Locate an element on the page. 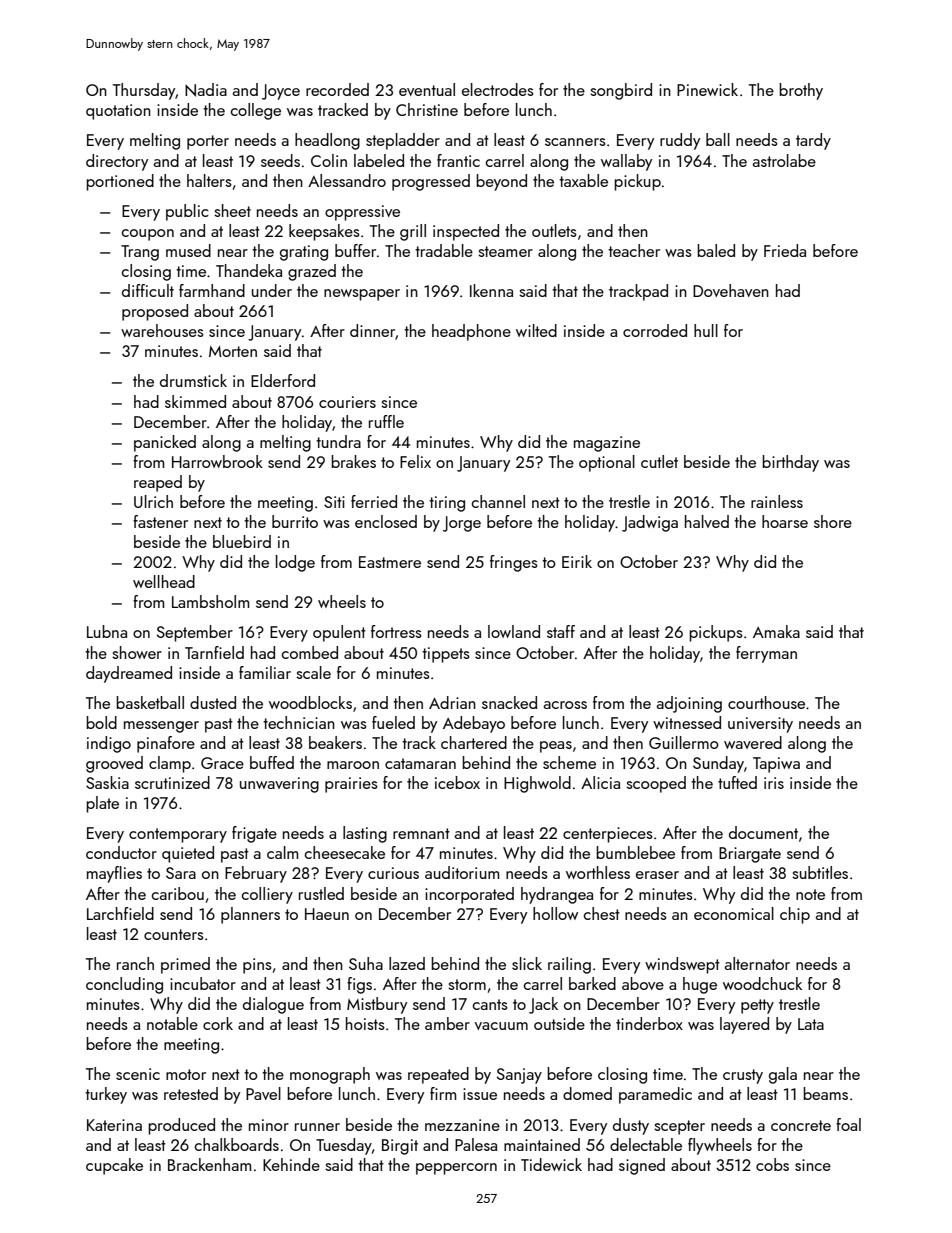  electrodes is located at coordinates (498, 89).
